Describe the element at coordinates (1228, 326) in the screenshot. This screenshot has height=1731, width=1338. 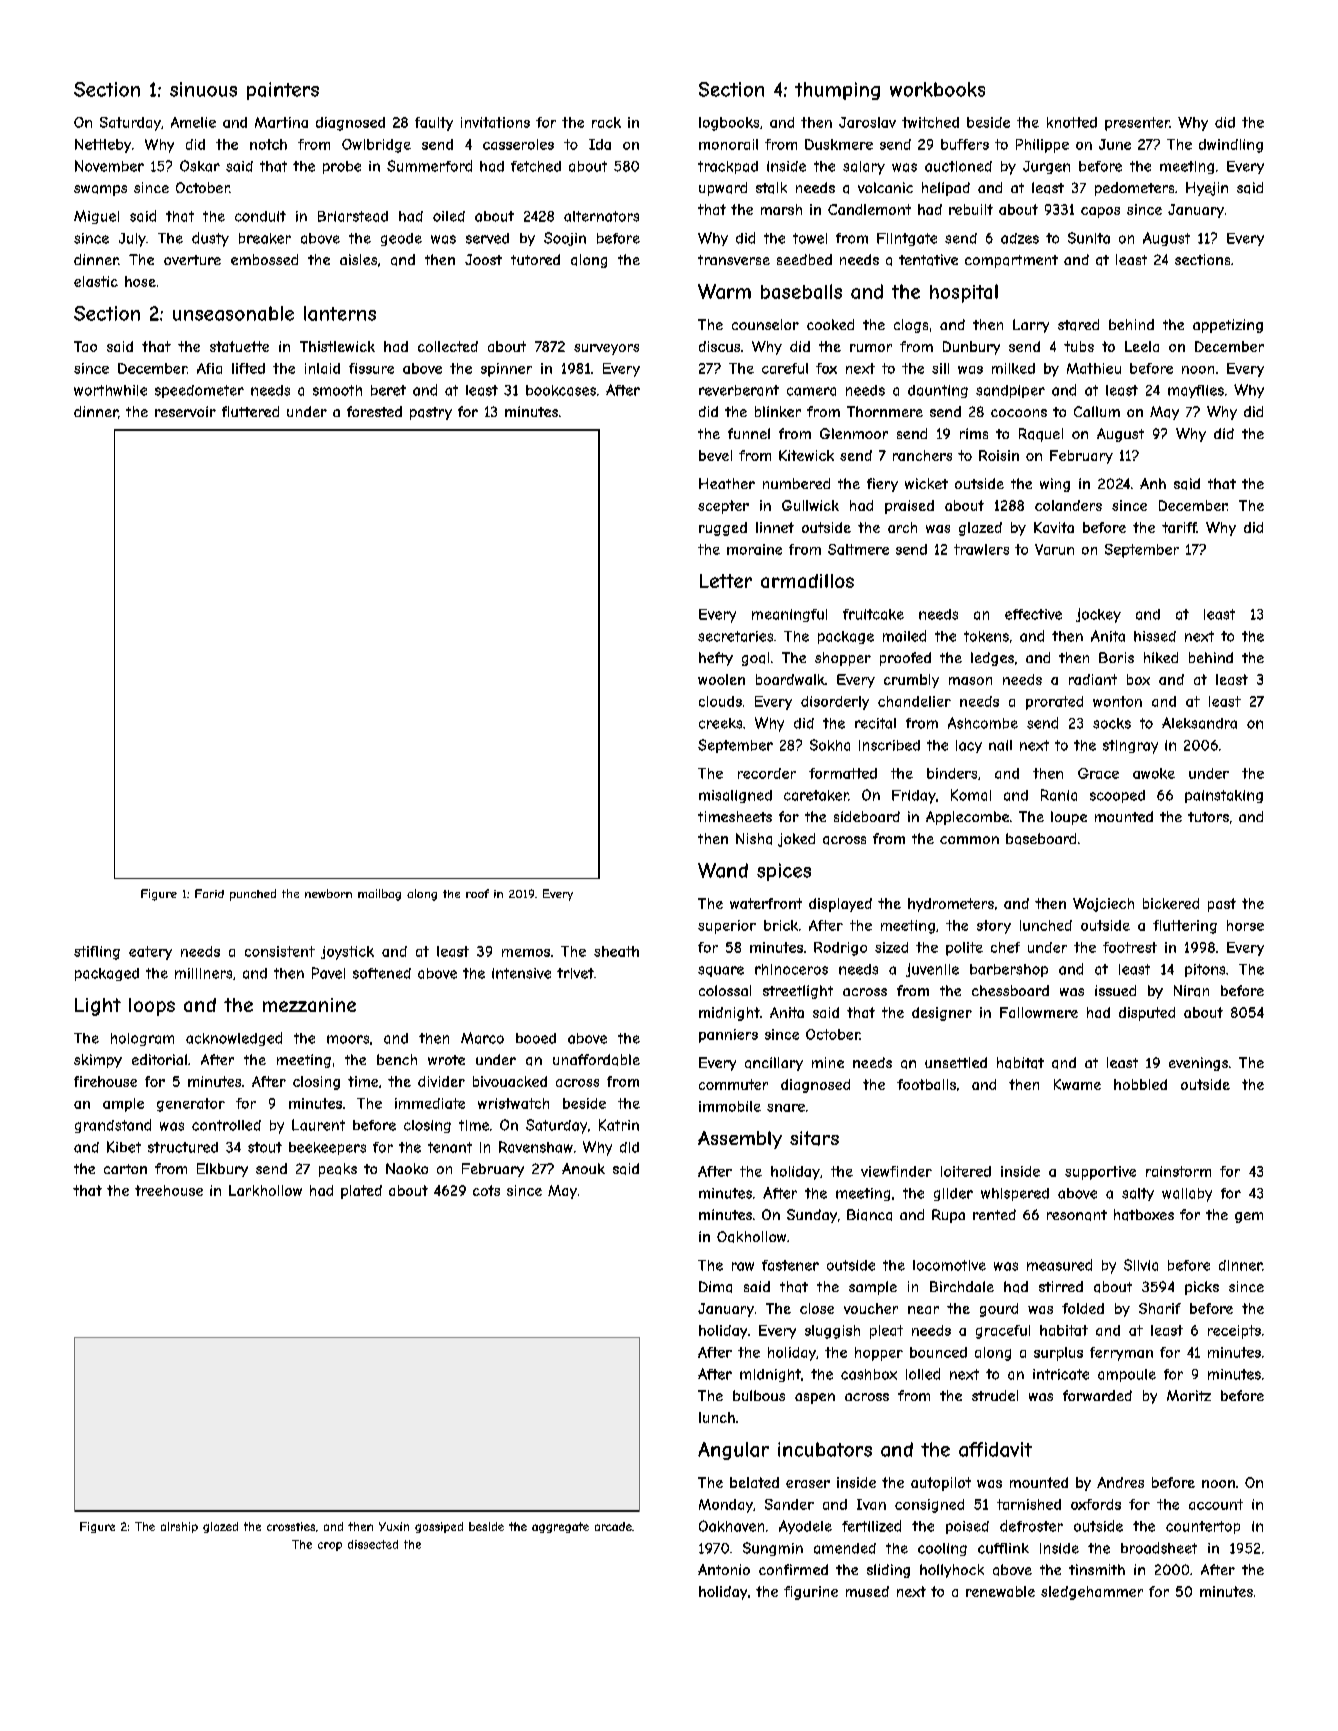
I see `appetizing` at that location.
